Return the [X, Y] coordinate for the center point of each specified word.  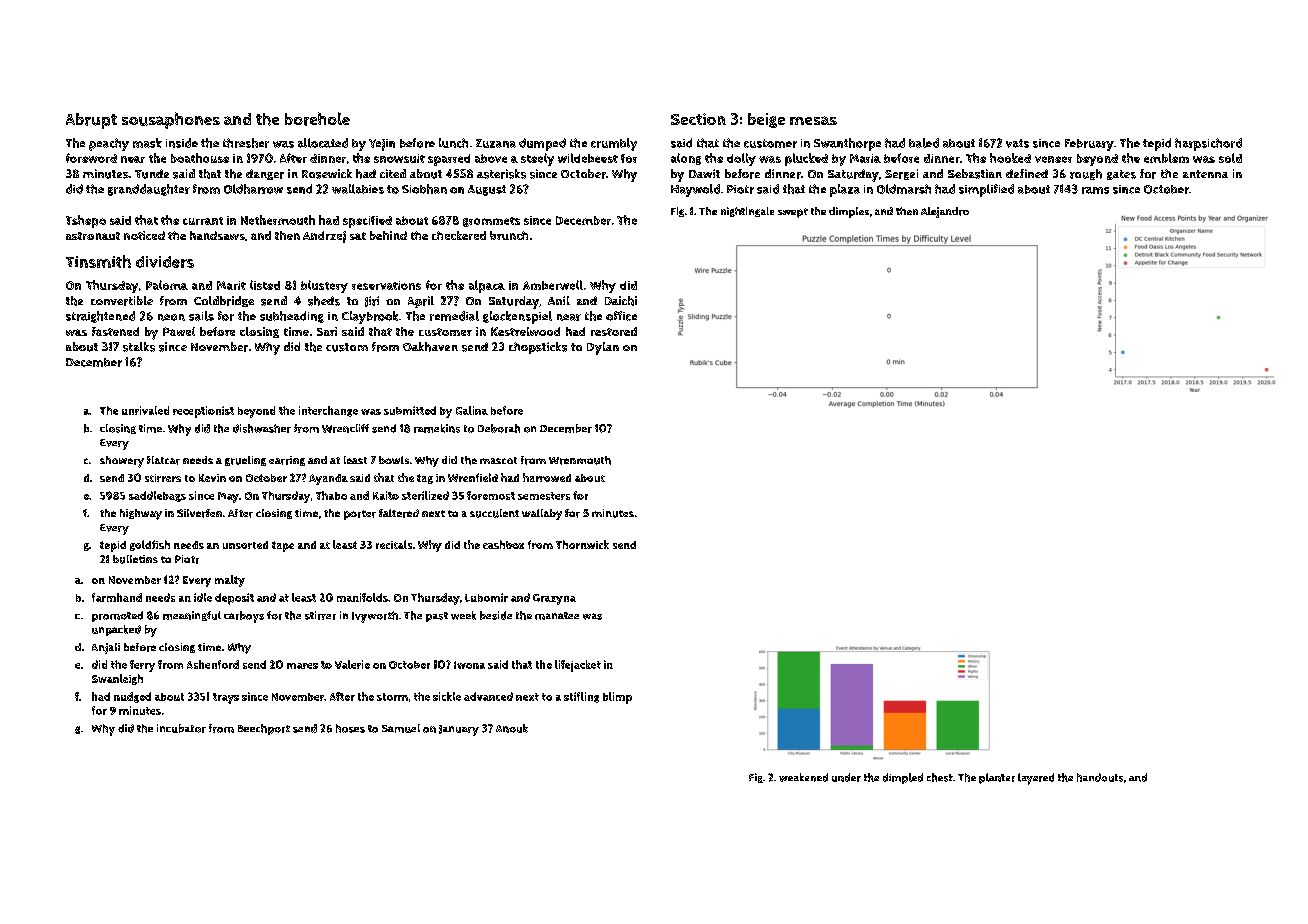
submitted [410, 410]
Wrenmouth [580, 460]
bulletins [135, 559]
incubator [181, 728]
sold [1230, 158]
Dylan [603, 348]
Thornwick [582, 544]
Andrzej [324, 237]
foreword [91, 158]
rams [1095, 190]
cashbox [503, 544]
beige [766, 120]
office [621, 316]
